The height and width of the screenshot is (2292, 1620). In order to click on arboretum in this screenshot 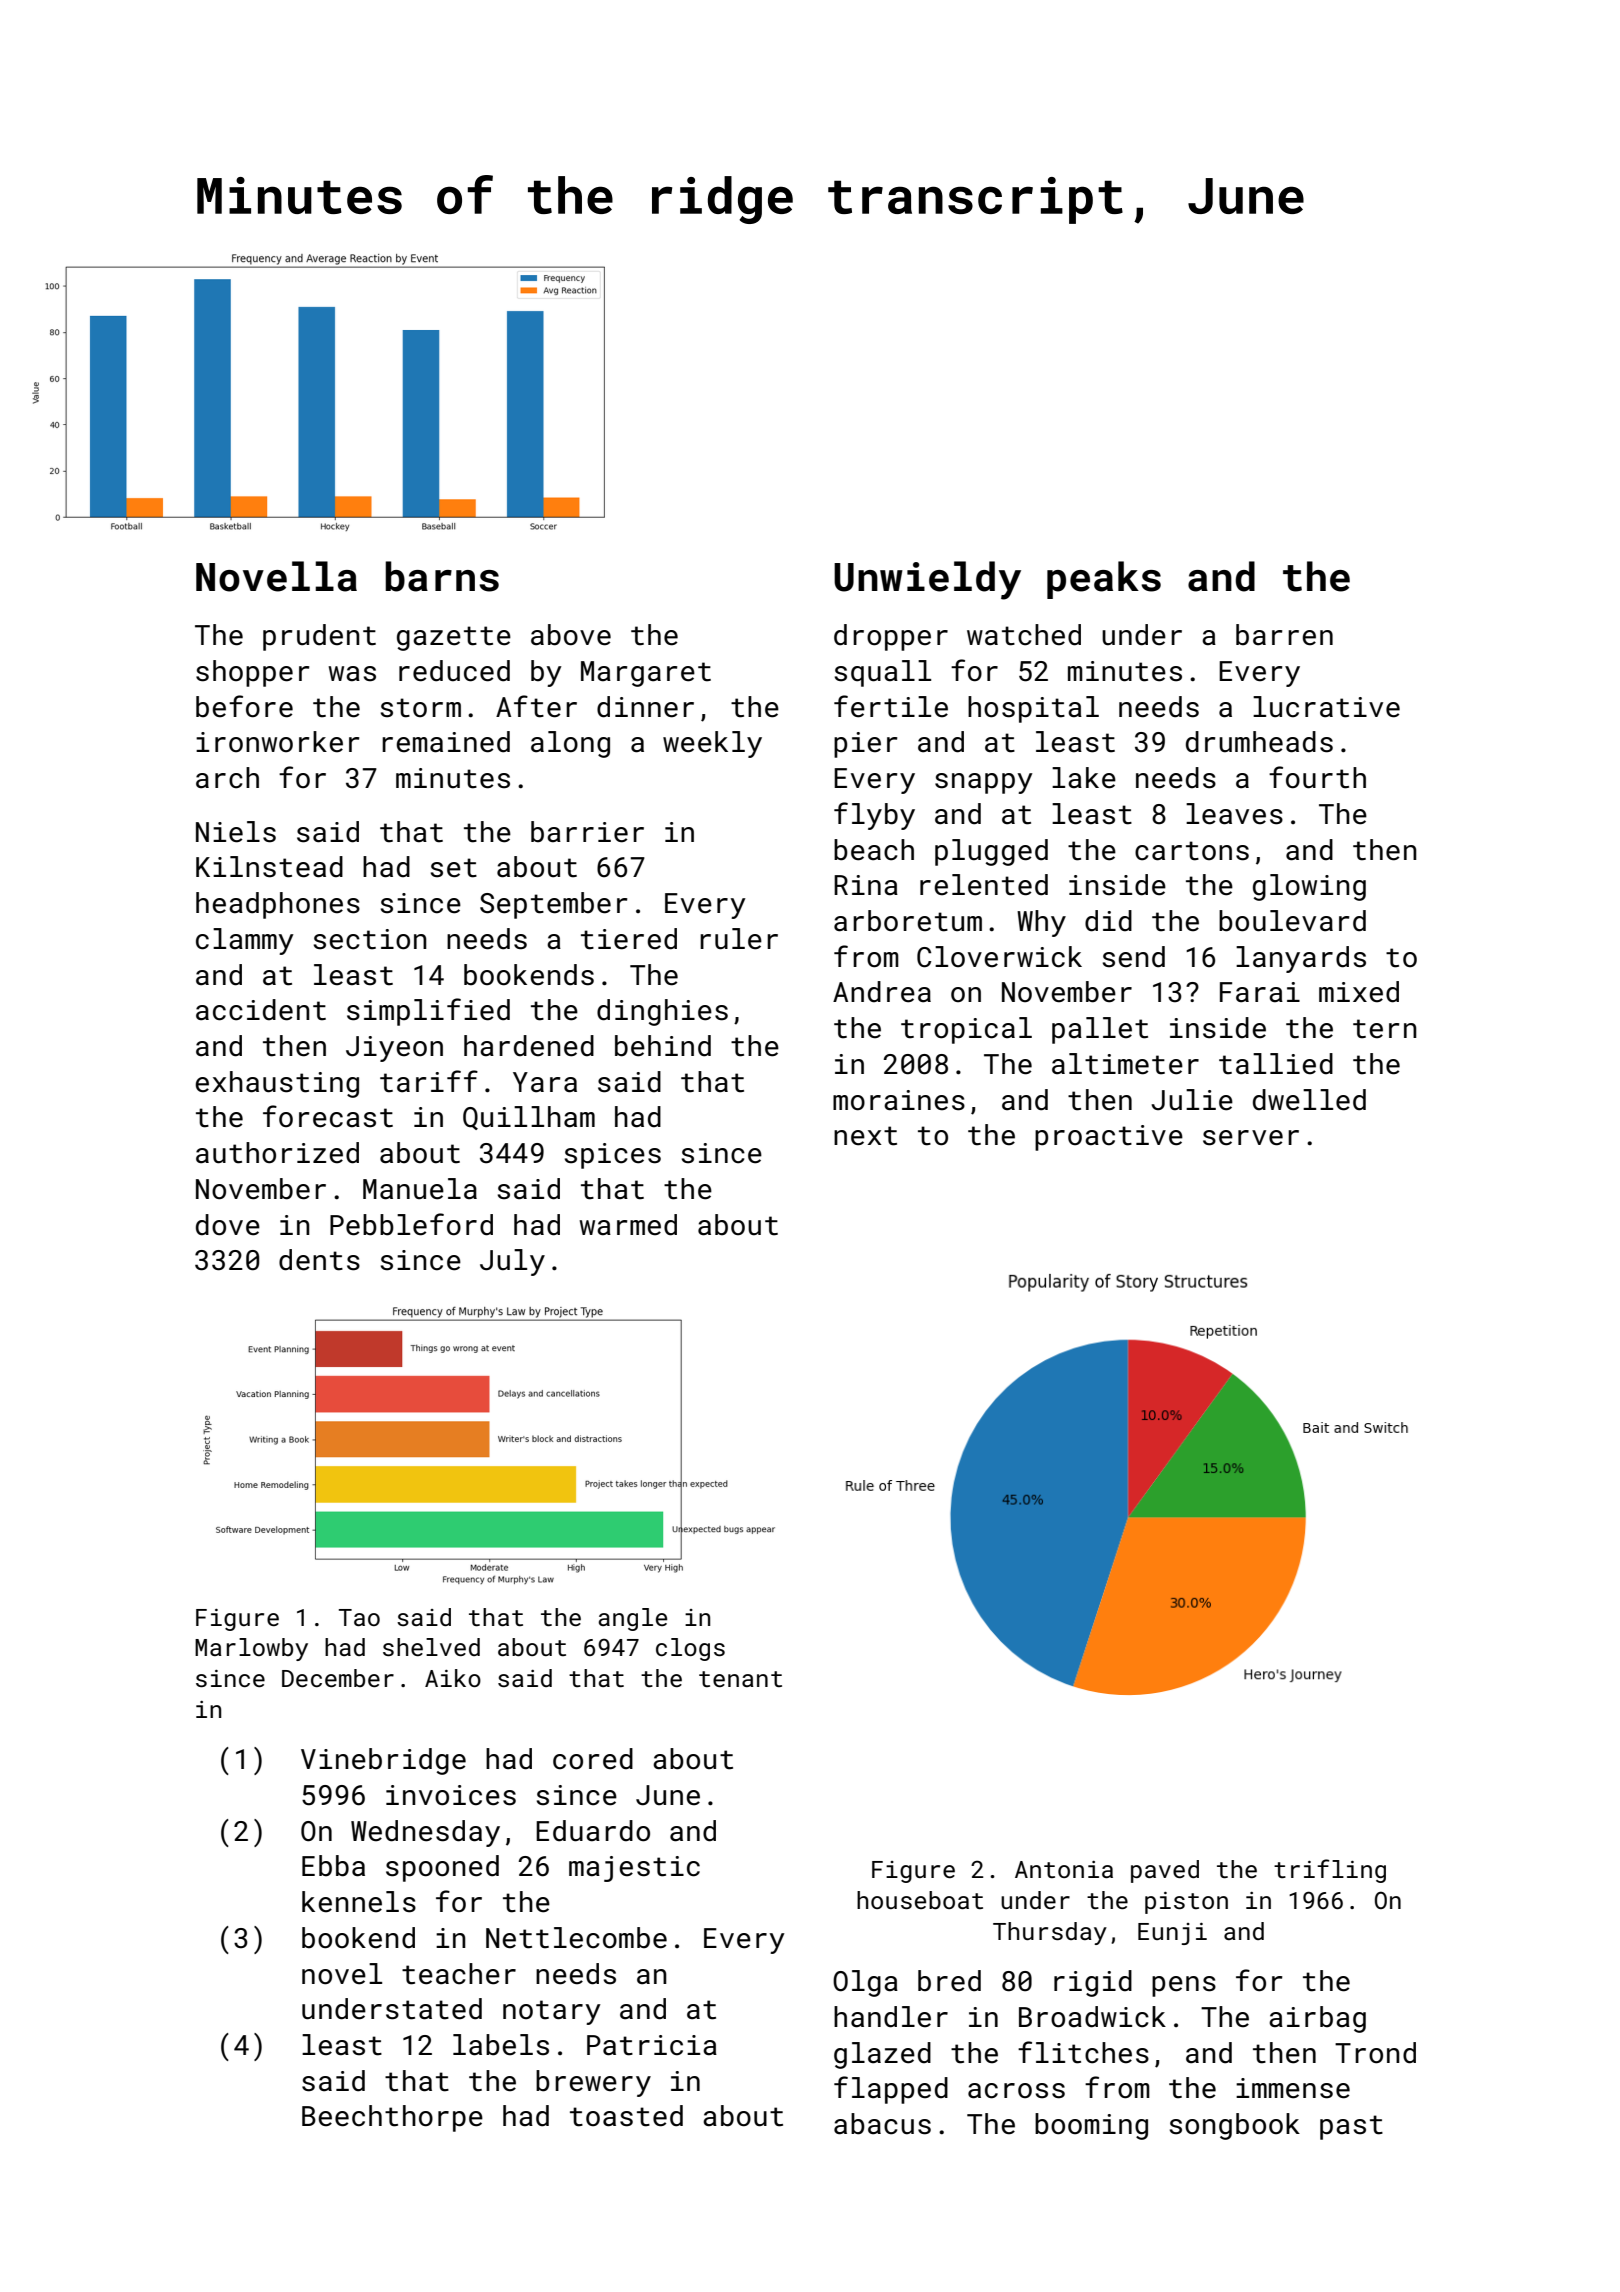, I will do `click(908, 921)`.
